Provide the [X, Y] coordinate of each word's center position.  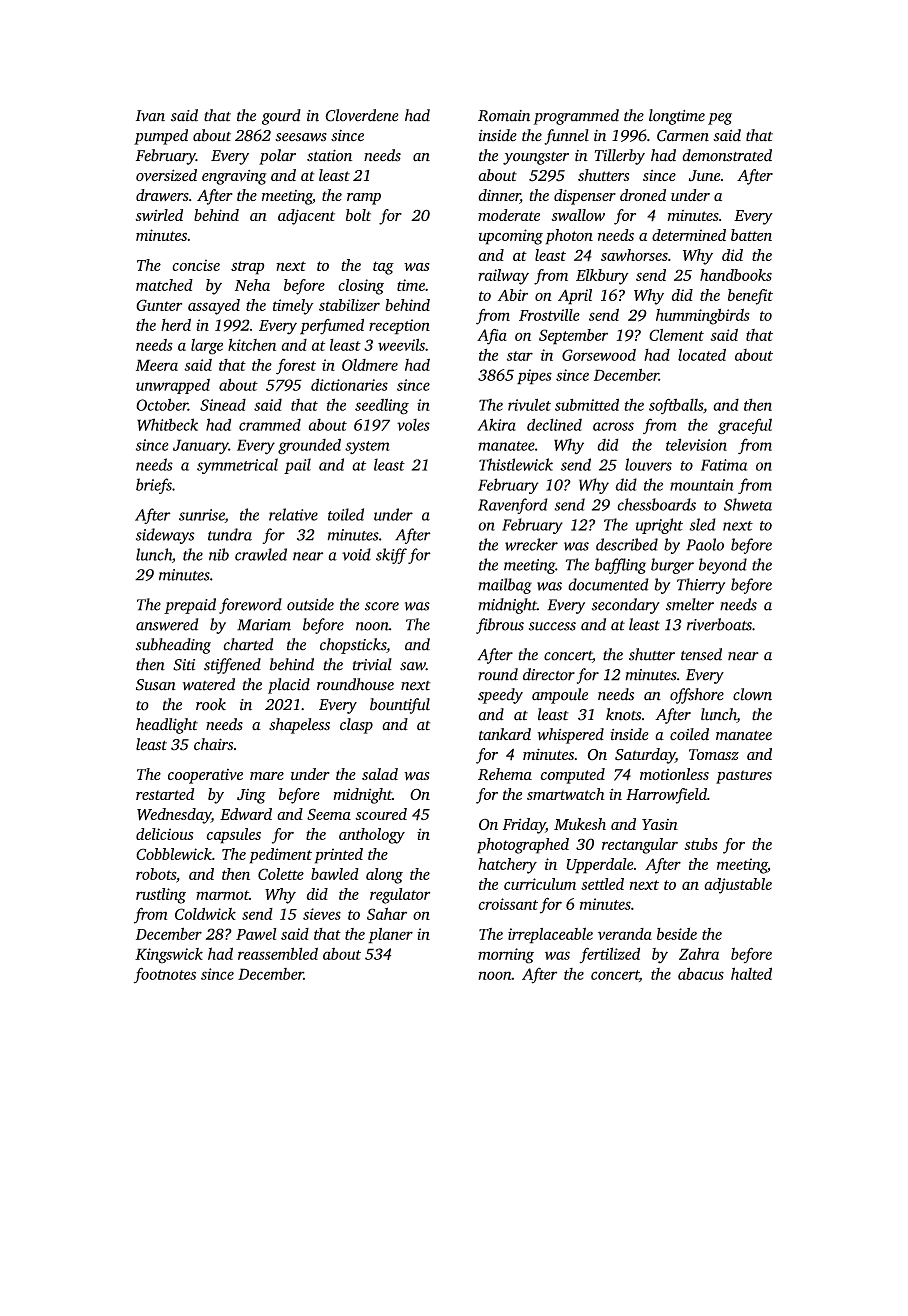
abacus [701, 973]
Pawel [256, 934]
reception [399, 327]
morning [506, 956]
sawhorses [634, 255]
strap [248, 268]
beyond [723, 566]
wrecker [531, 544]
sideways [165, 536]
